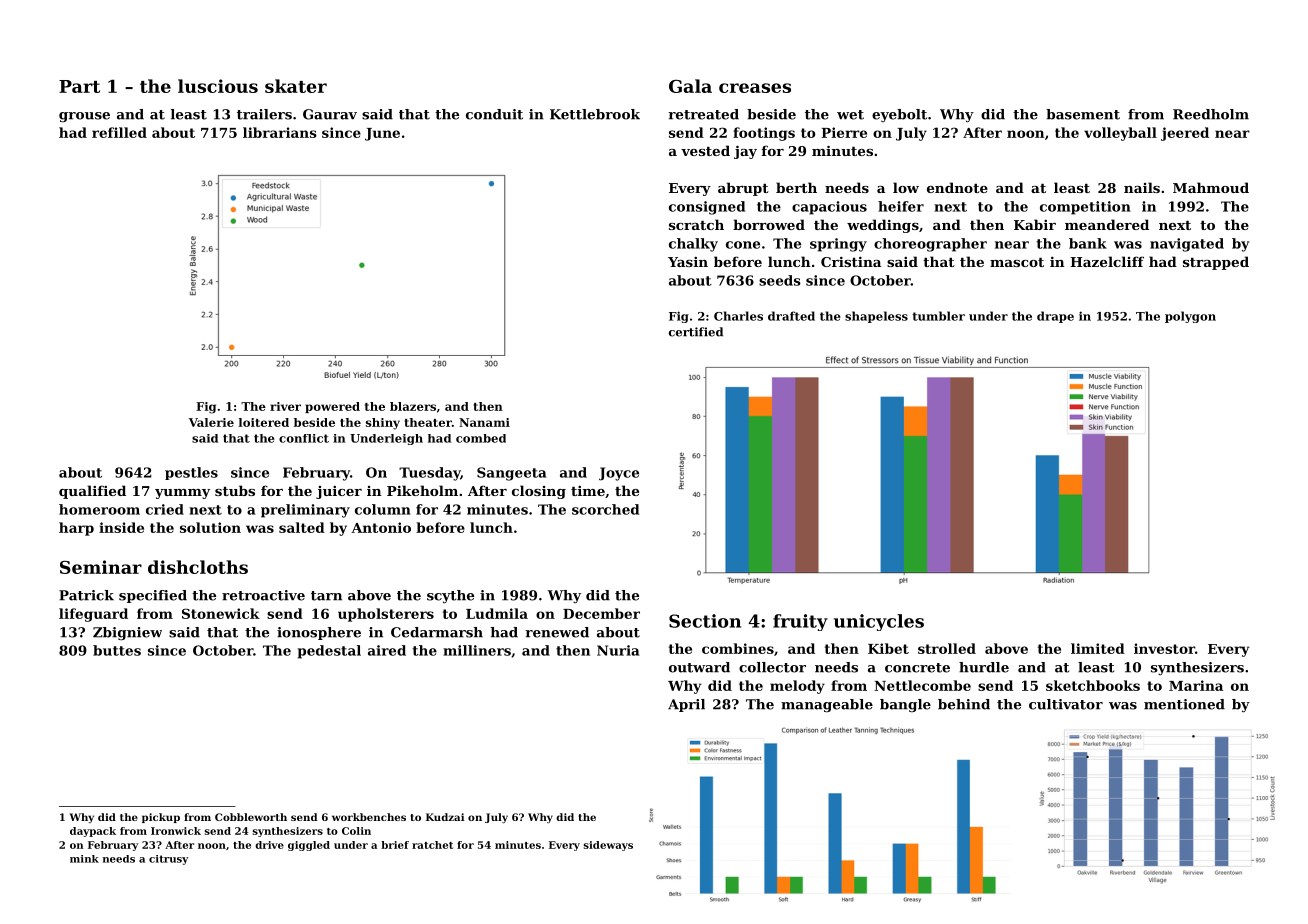 The height and width of the screenshot is (924, 1308). Describe the element at coordinates (450, 596) in the screenshot. I see `scythe` at that location.
